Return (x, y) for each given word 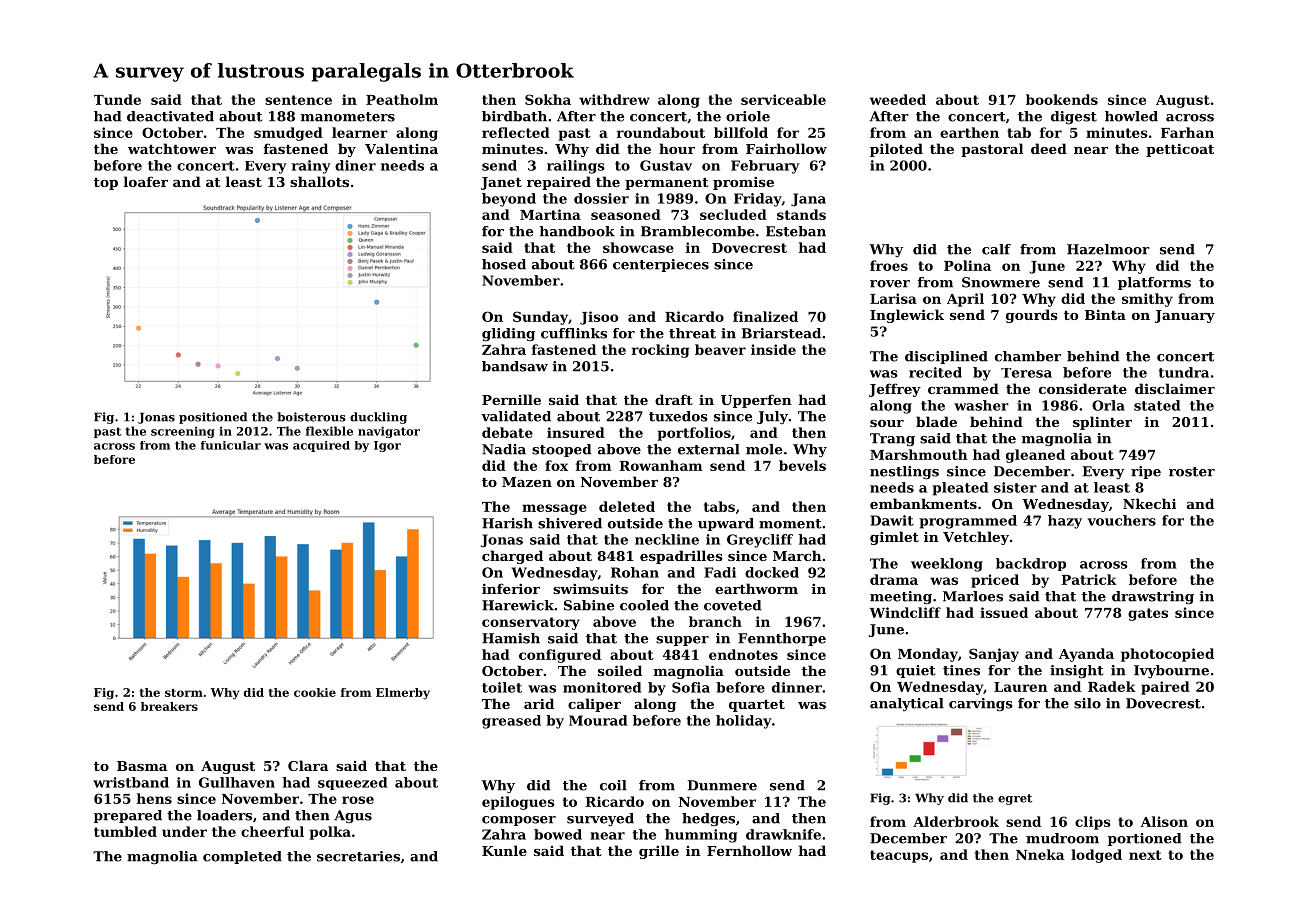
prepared (128, 816)
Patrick (1089, 579)
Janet (501, 183)
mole (764, 449)
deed (1049, 148)
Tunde (117, 99)
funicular (231, 445)
